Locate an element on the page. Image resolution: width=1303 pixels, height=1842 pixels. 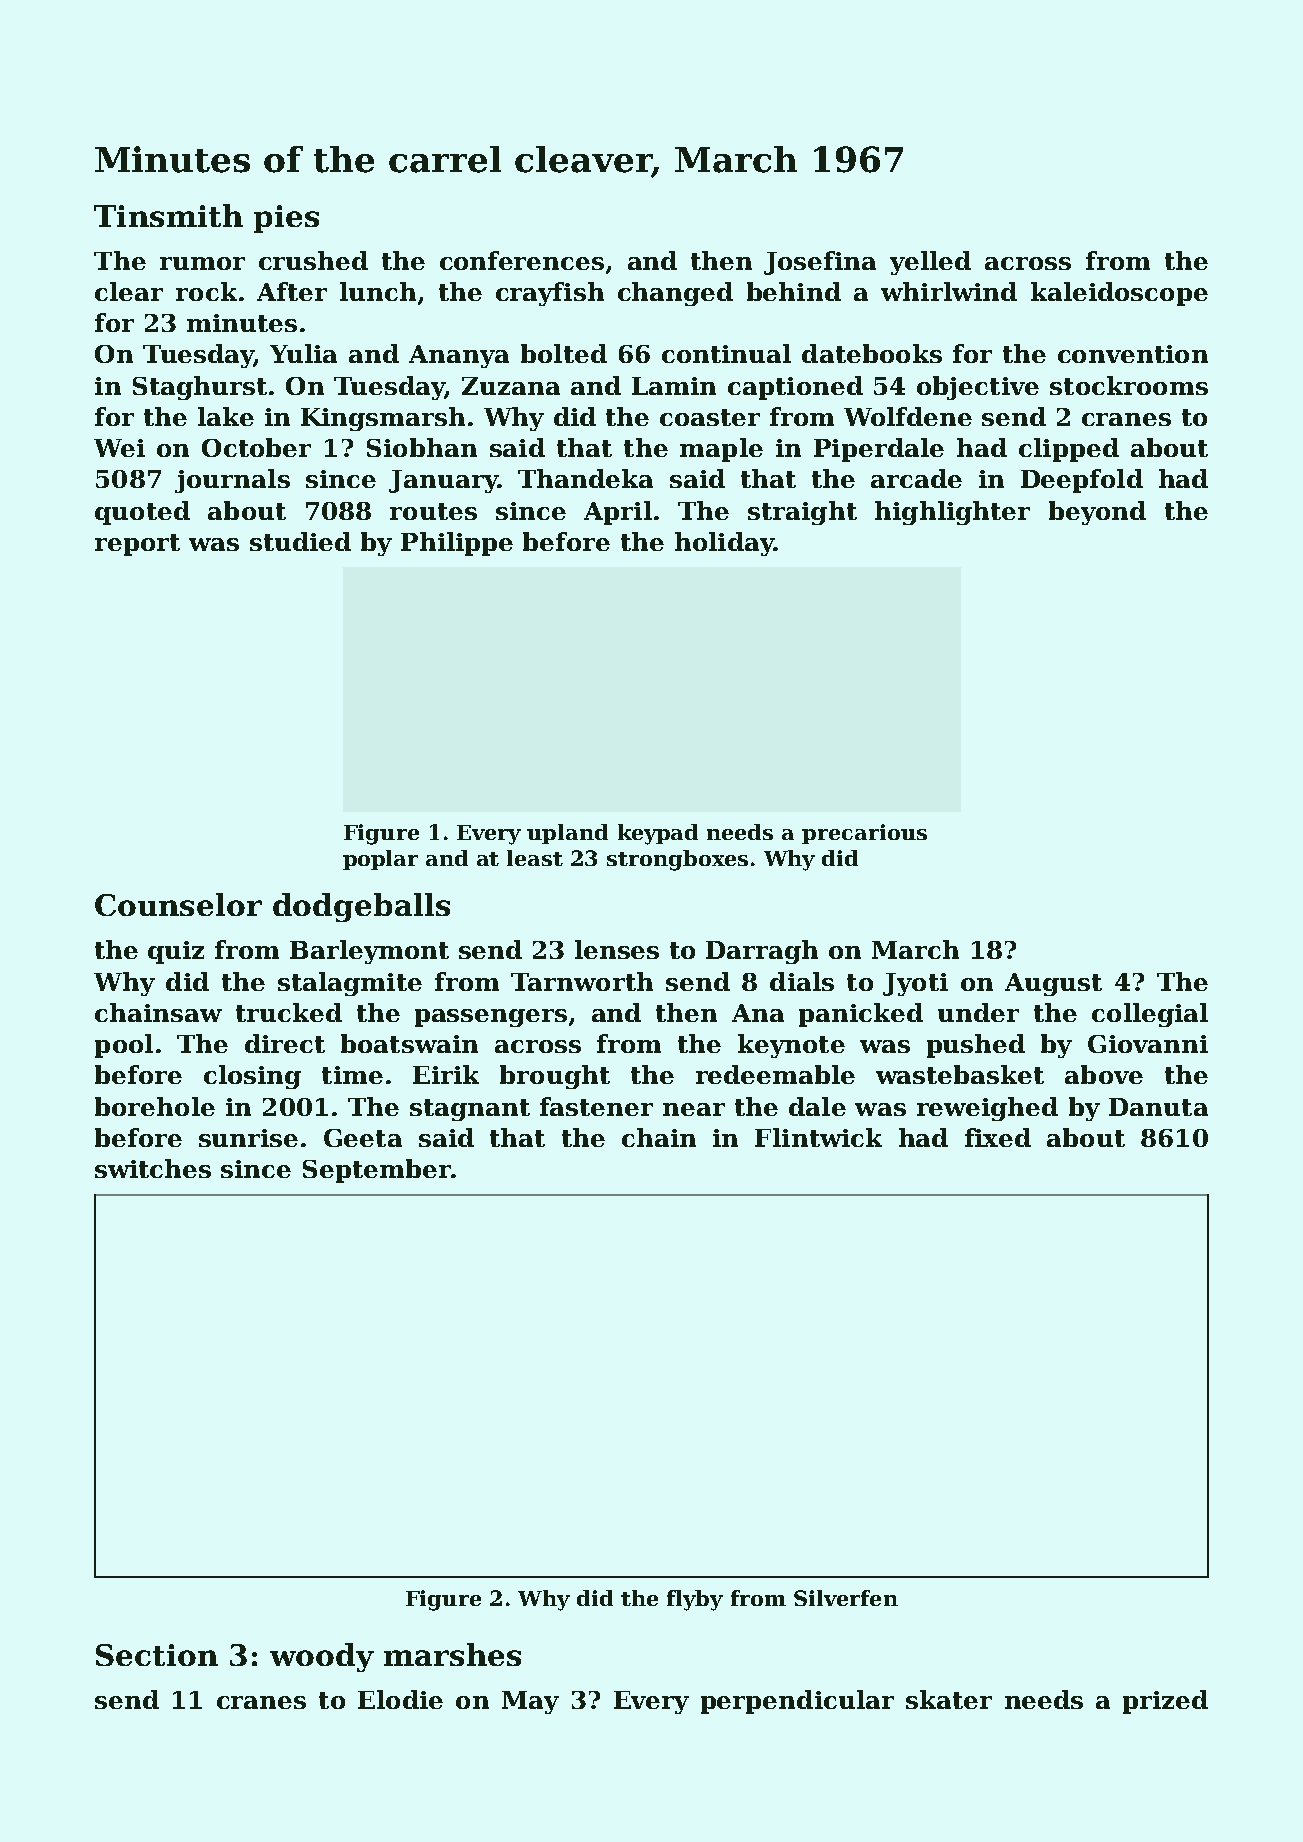
yelled is located at coordinates (930, 263).
